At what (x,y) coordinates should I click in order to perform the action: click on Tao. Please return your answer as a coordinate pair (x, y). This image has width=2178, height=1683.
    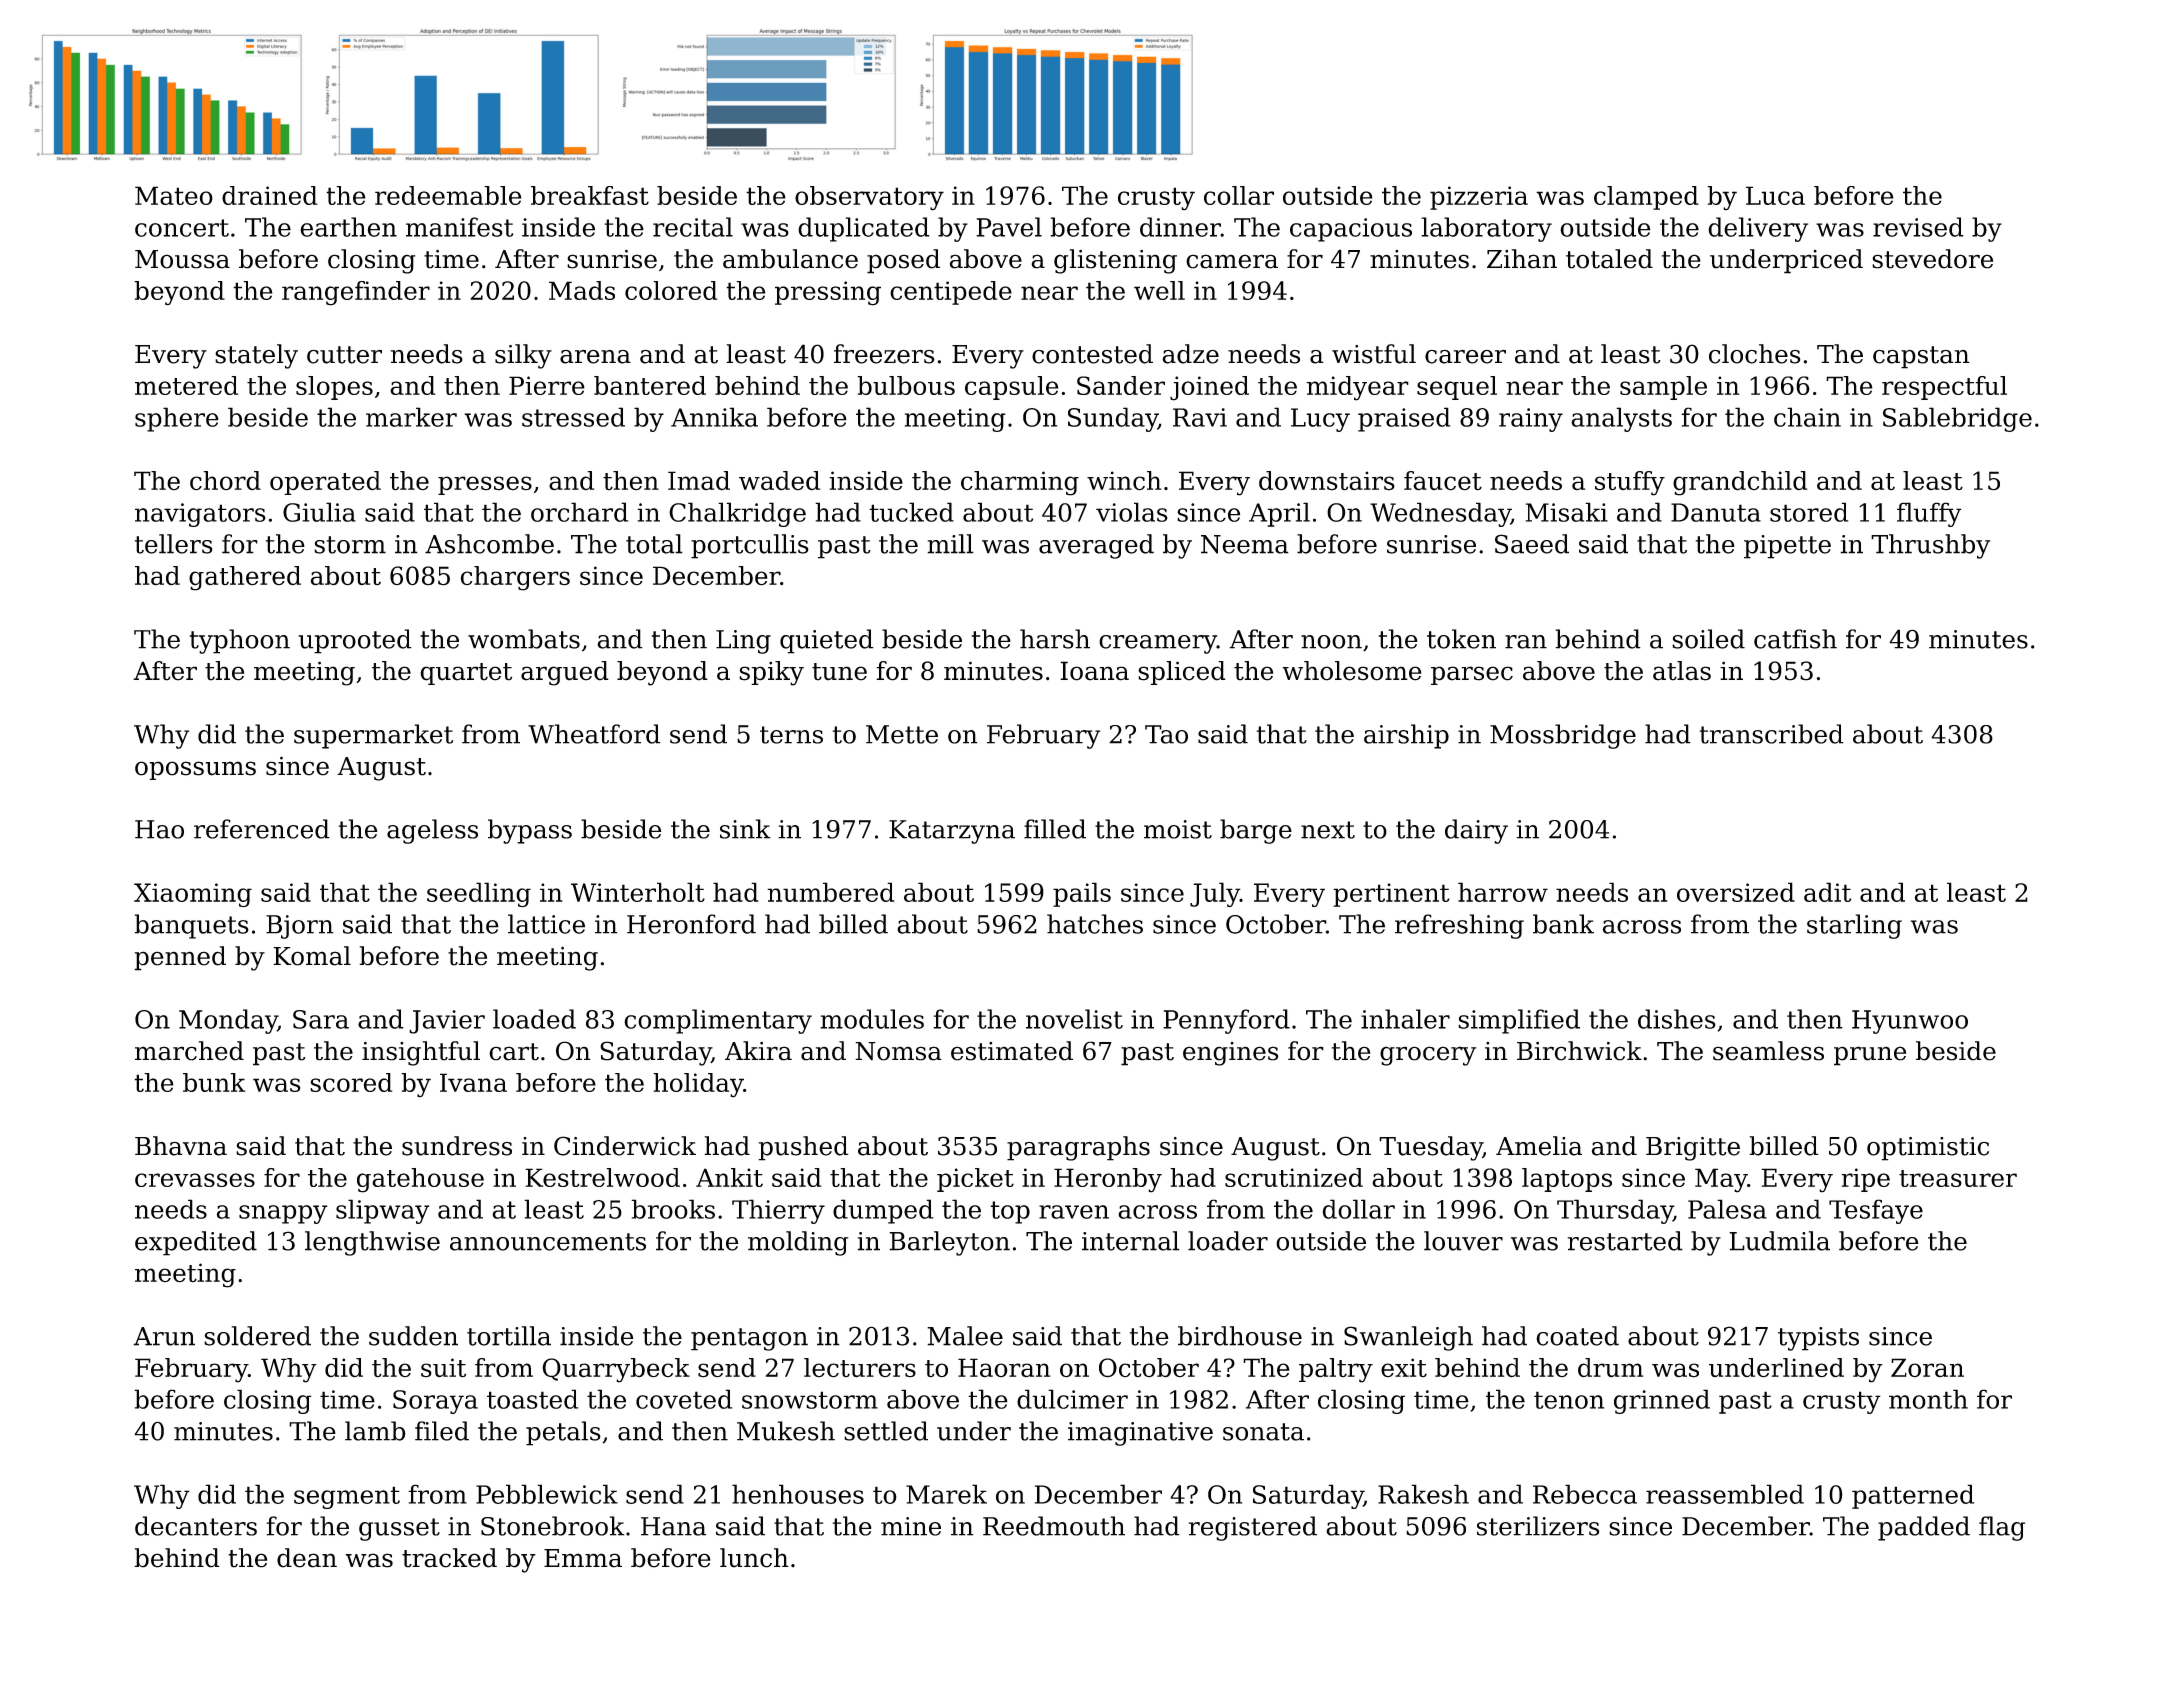
    Looking at the image, I should click on (1166, 734).
